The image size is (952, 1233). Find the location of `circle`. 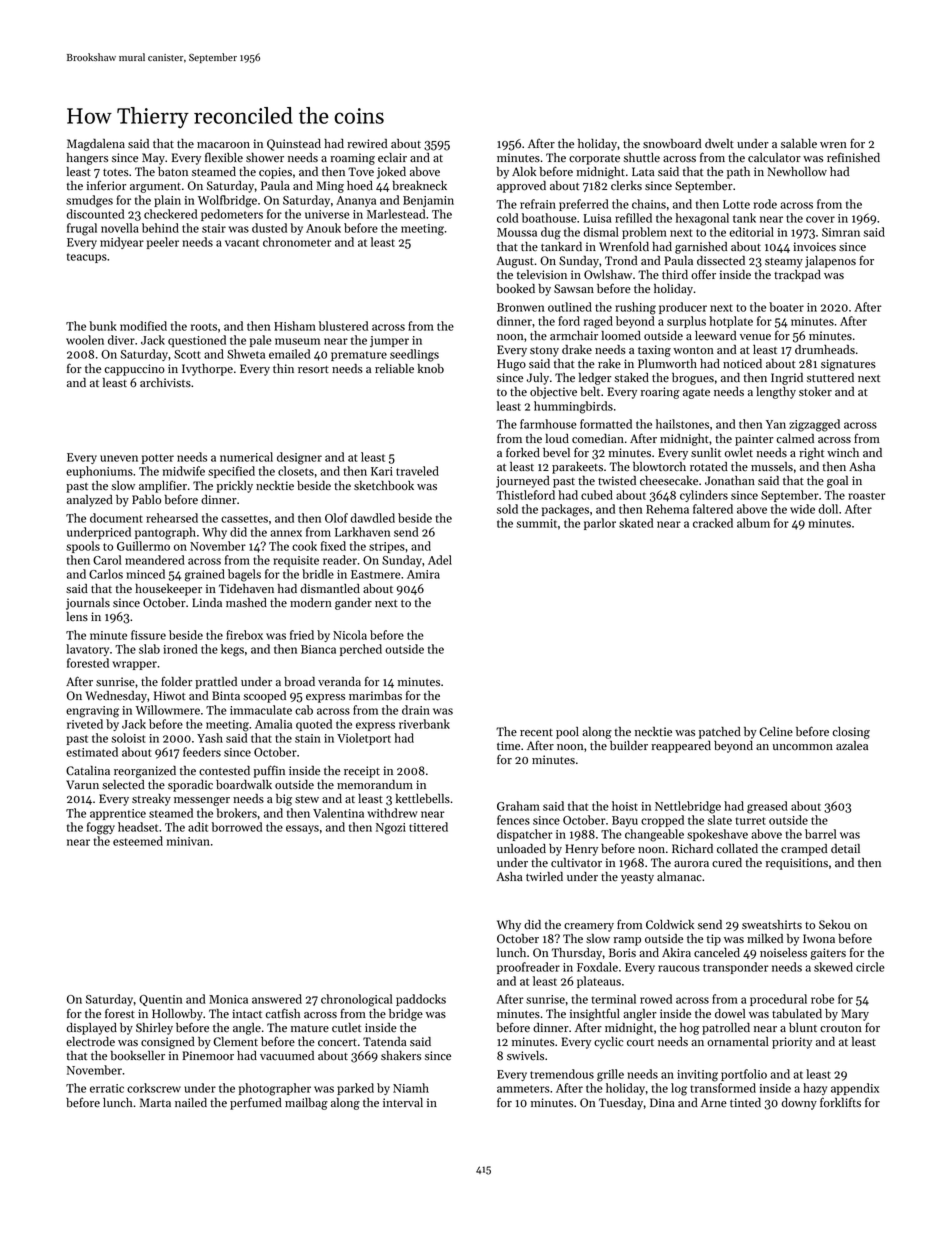

circle is located at coordinates (870, 967).
